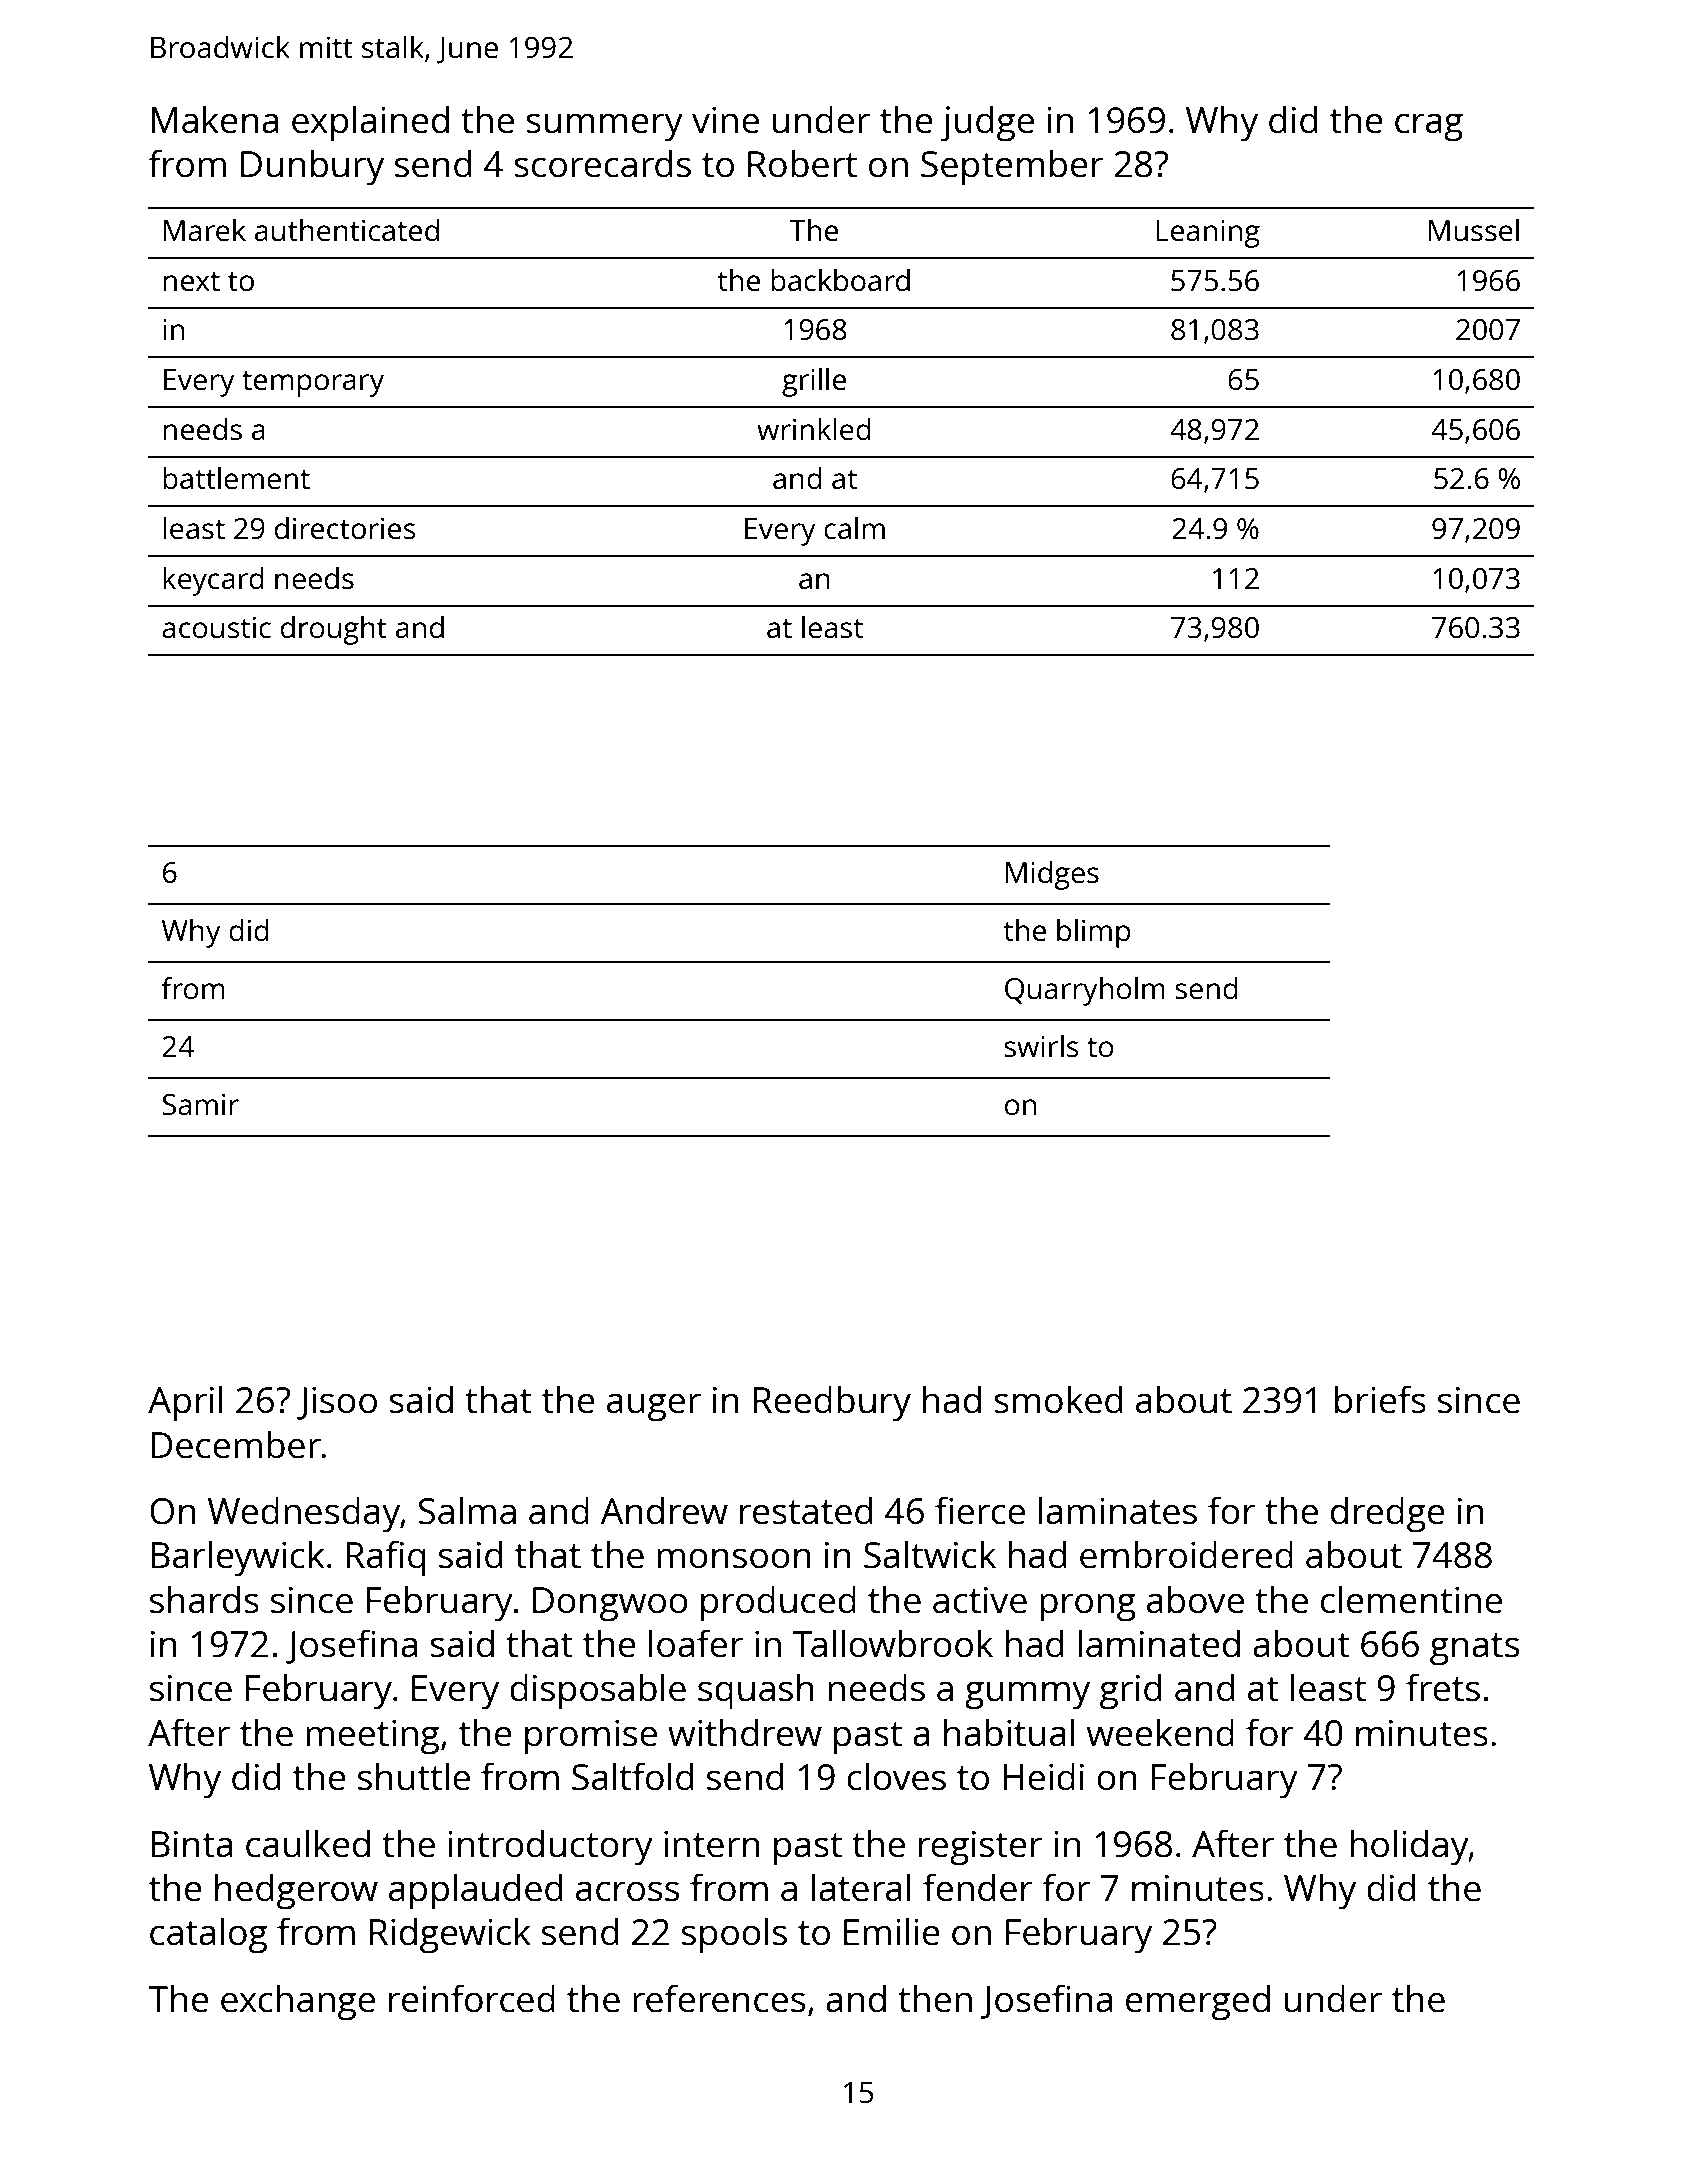 This screenshot has width=1683, height=2178. Describe the element at coordinates (236, 1444) in the screenshot. I see `December` at that location.
